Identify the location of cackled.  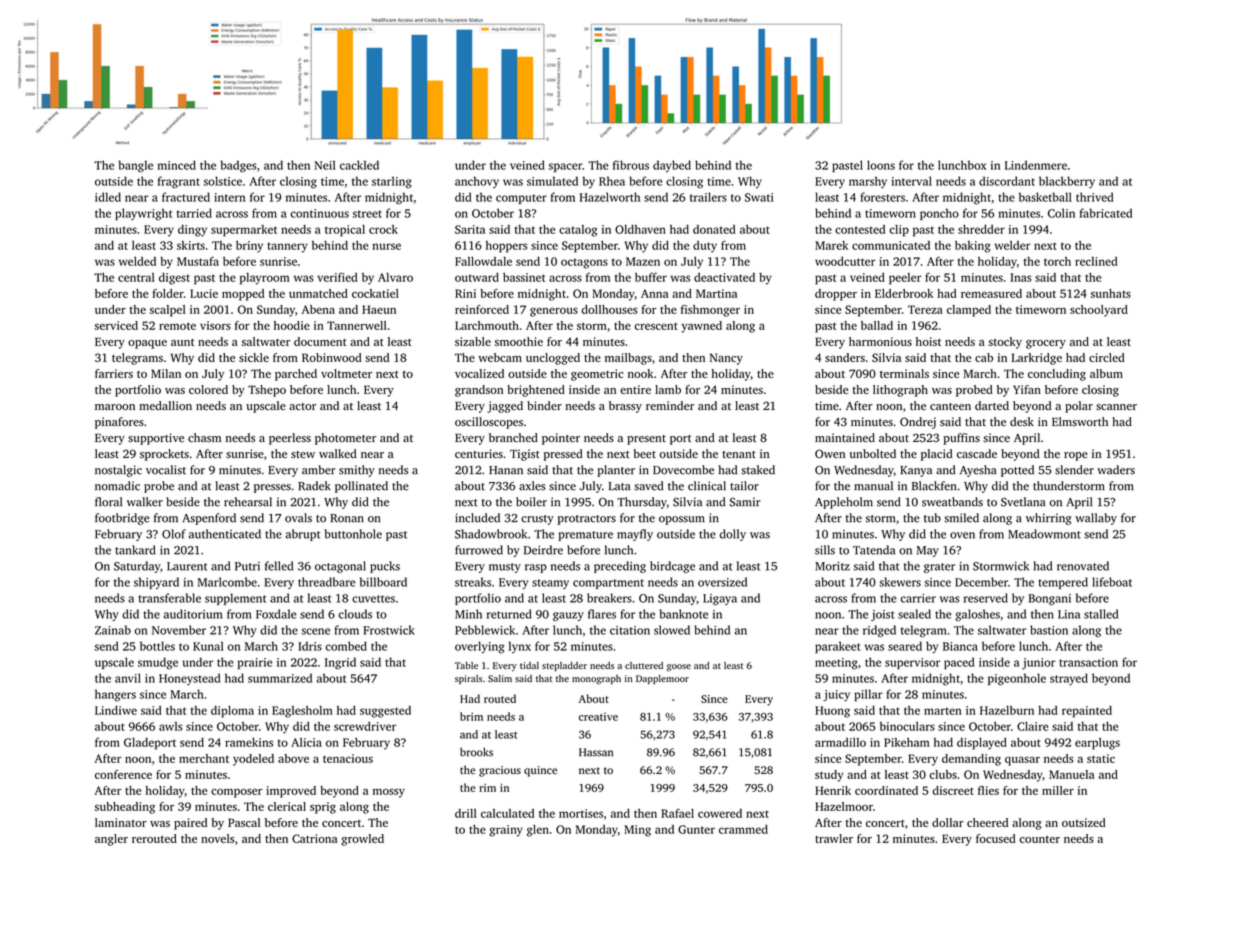
(359, 165).
